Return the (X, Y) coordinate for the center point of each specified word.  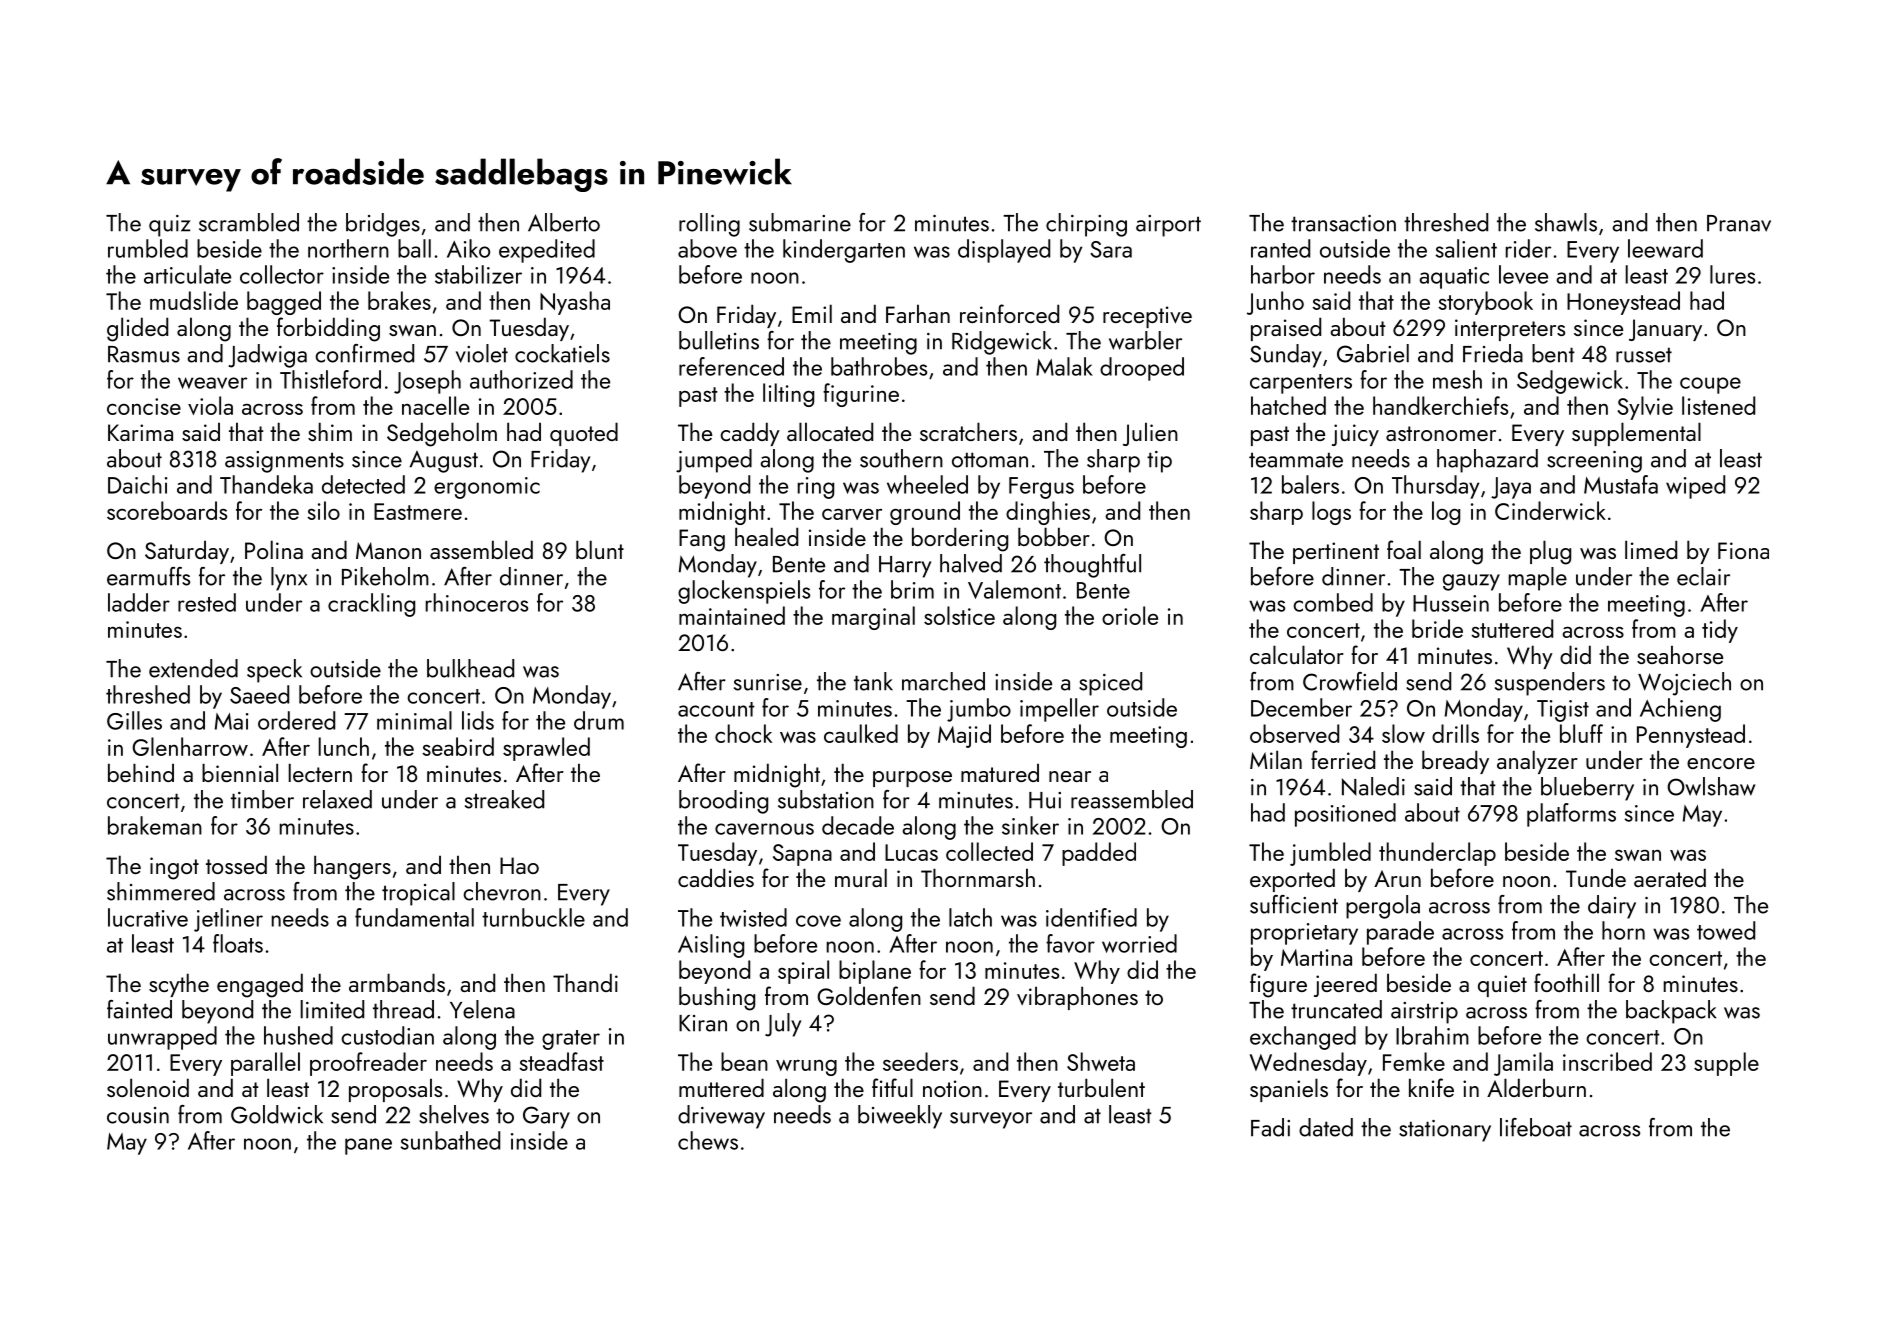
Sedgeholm (442, 434)
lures (1732, 274)
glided (137, 329)
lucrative (148, 917)
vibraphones (1077, 998)
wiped (1695, 487)
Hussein (1451, 603)
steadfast (561, 1061)
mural (861, 877)
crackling (371, 605)
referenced (731, 366)
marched (943, 681)
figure (1278, 985)
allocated (830, 431)
